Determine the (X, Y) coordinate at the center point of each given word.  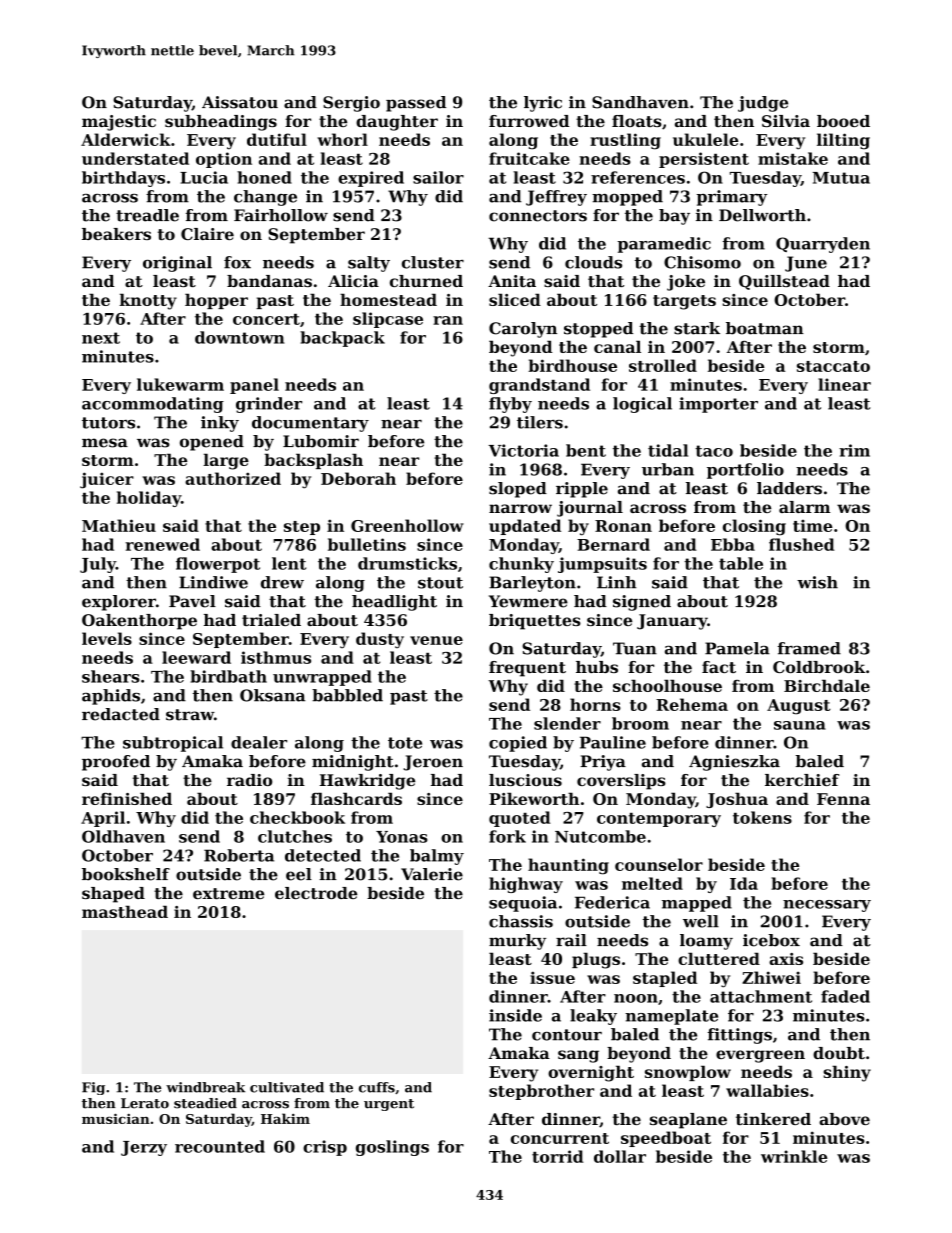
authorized (233, 478)
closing (754, 527)
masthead (125, 911)
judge (763, 104)
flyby (510, 405)
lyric (543, 104)
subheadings (221, 123)
